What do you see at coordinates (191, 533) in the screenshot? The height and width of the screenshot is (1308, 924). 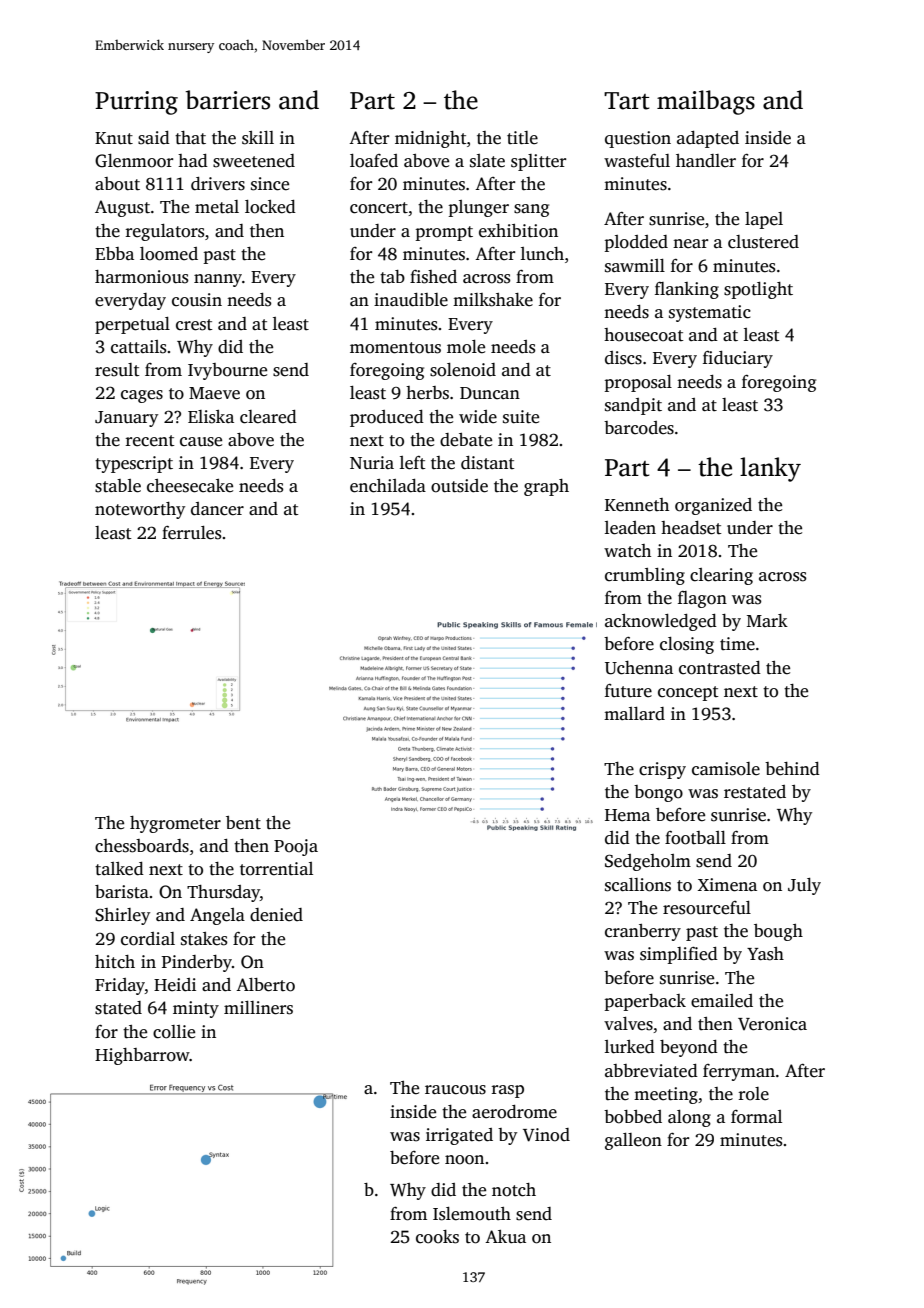 I see `ferrules` at bounding box center [191, 533].
